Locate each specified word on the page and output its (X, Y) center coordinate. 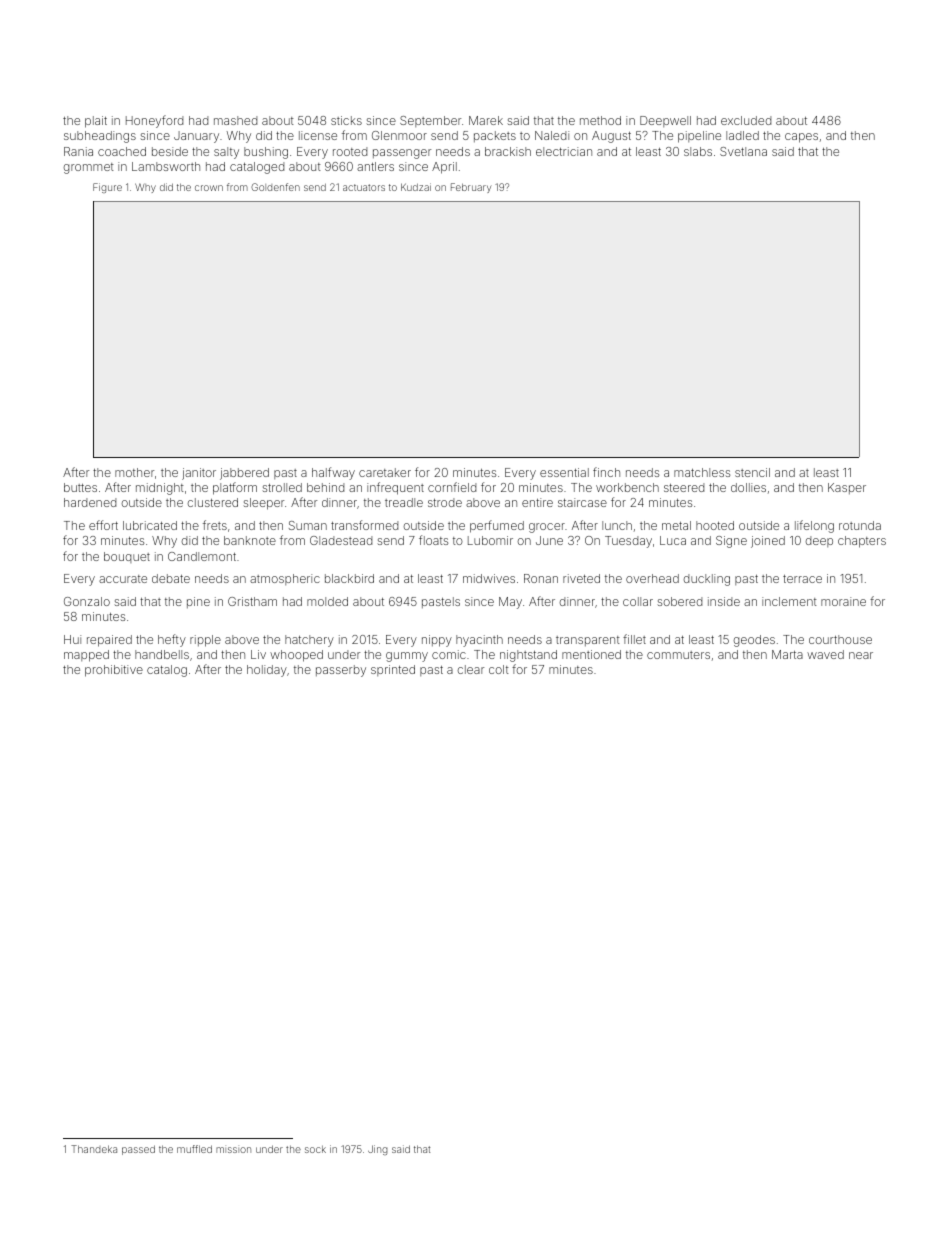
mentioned (591, 654)
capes (801, 138)
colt (499, 669)
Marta (787, 654)
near (861, 655)
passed (138, 1150)
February (471, 188)
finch (606, 472)
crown (209, 188)
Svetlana (743, 151)
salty (226, 153)
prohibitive (114, 671)
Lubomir (490, 540)
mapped (86, 656)
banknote (250, 540)
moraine (843, 601)
